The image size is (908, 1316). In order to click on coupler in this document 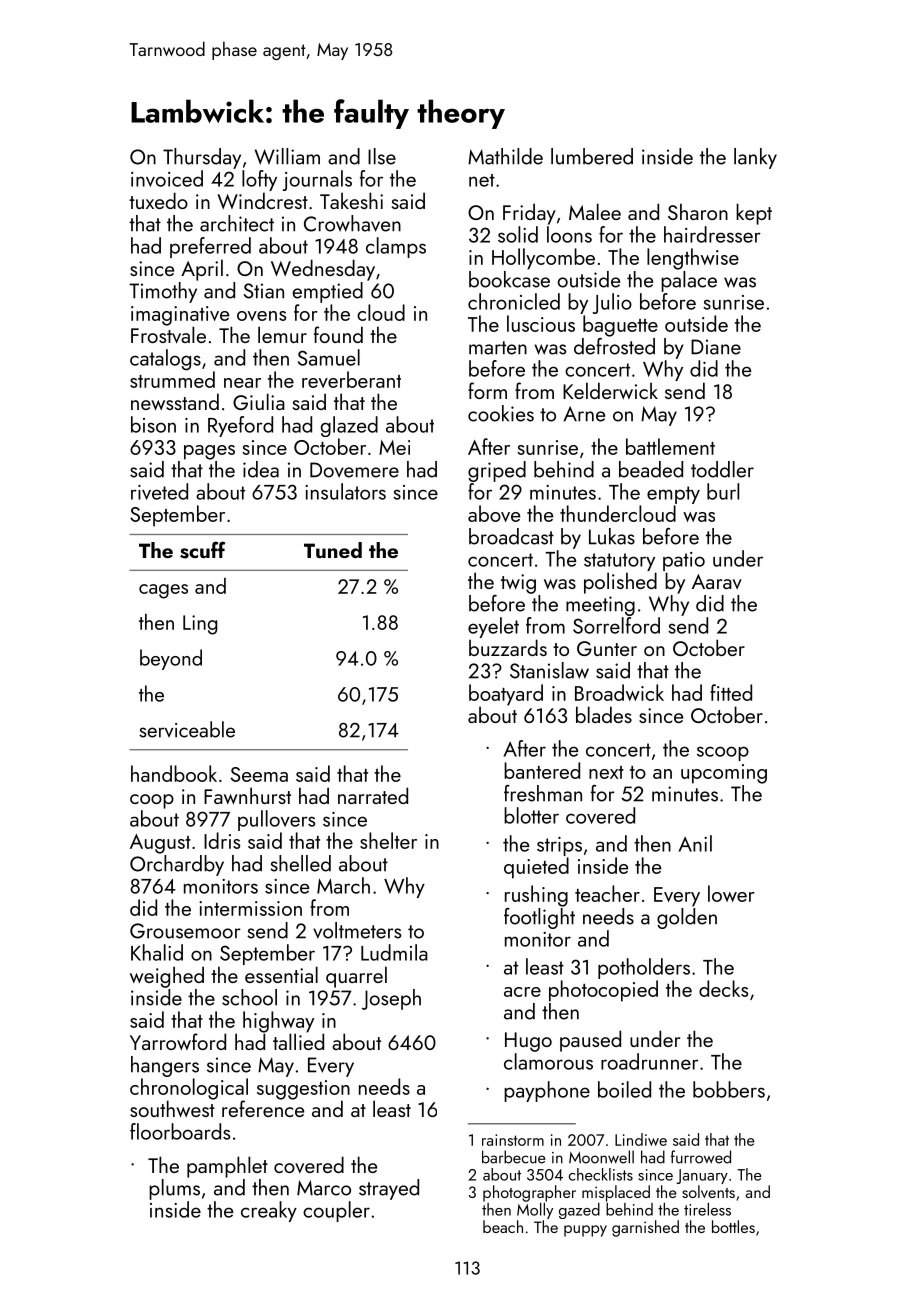, I will do `click(336, 1211)`.
